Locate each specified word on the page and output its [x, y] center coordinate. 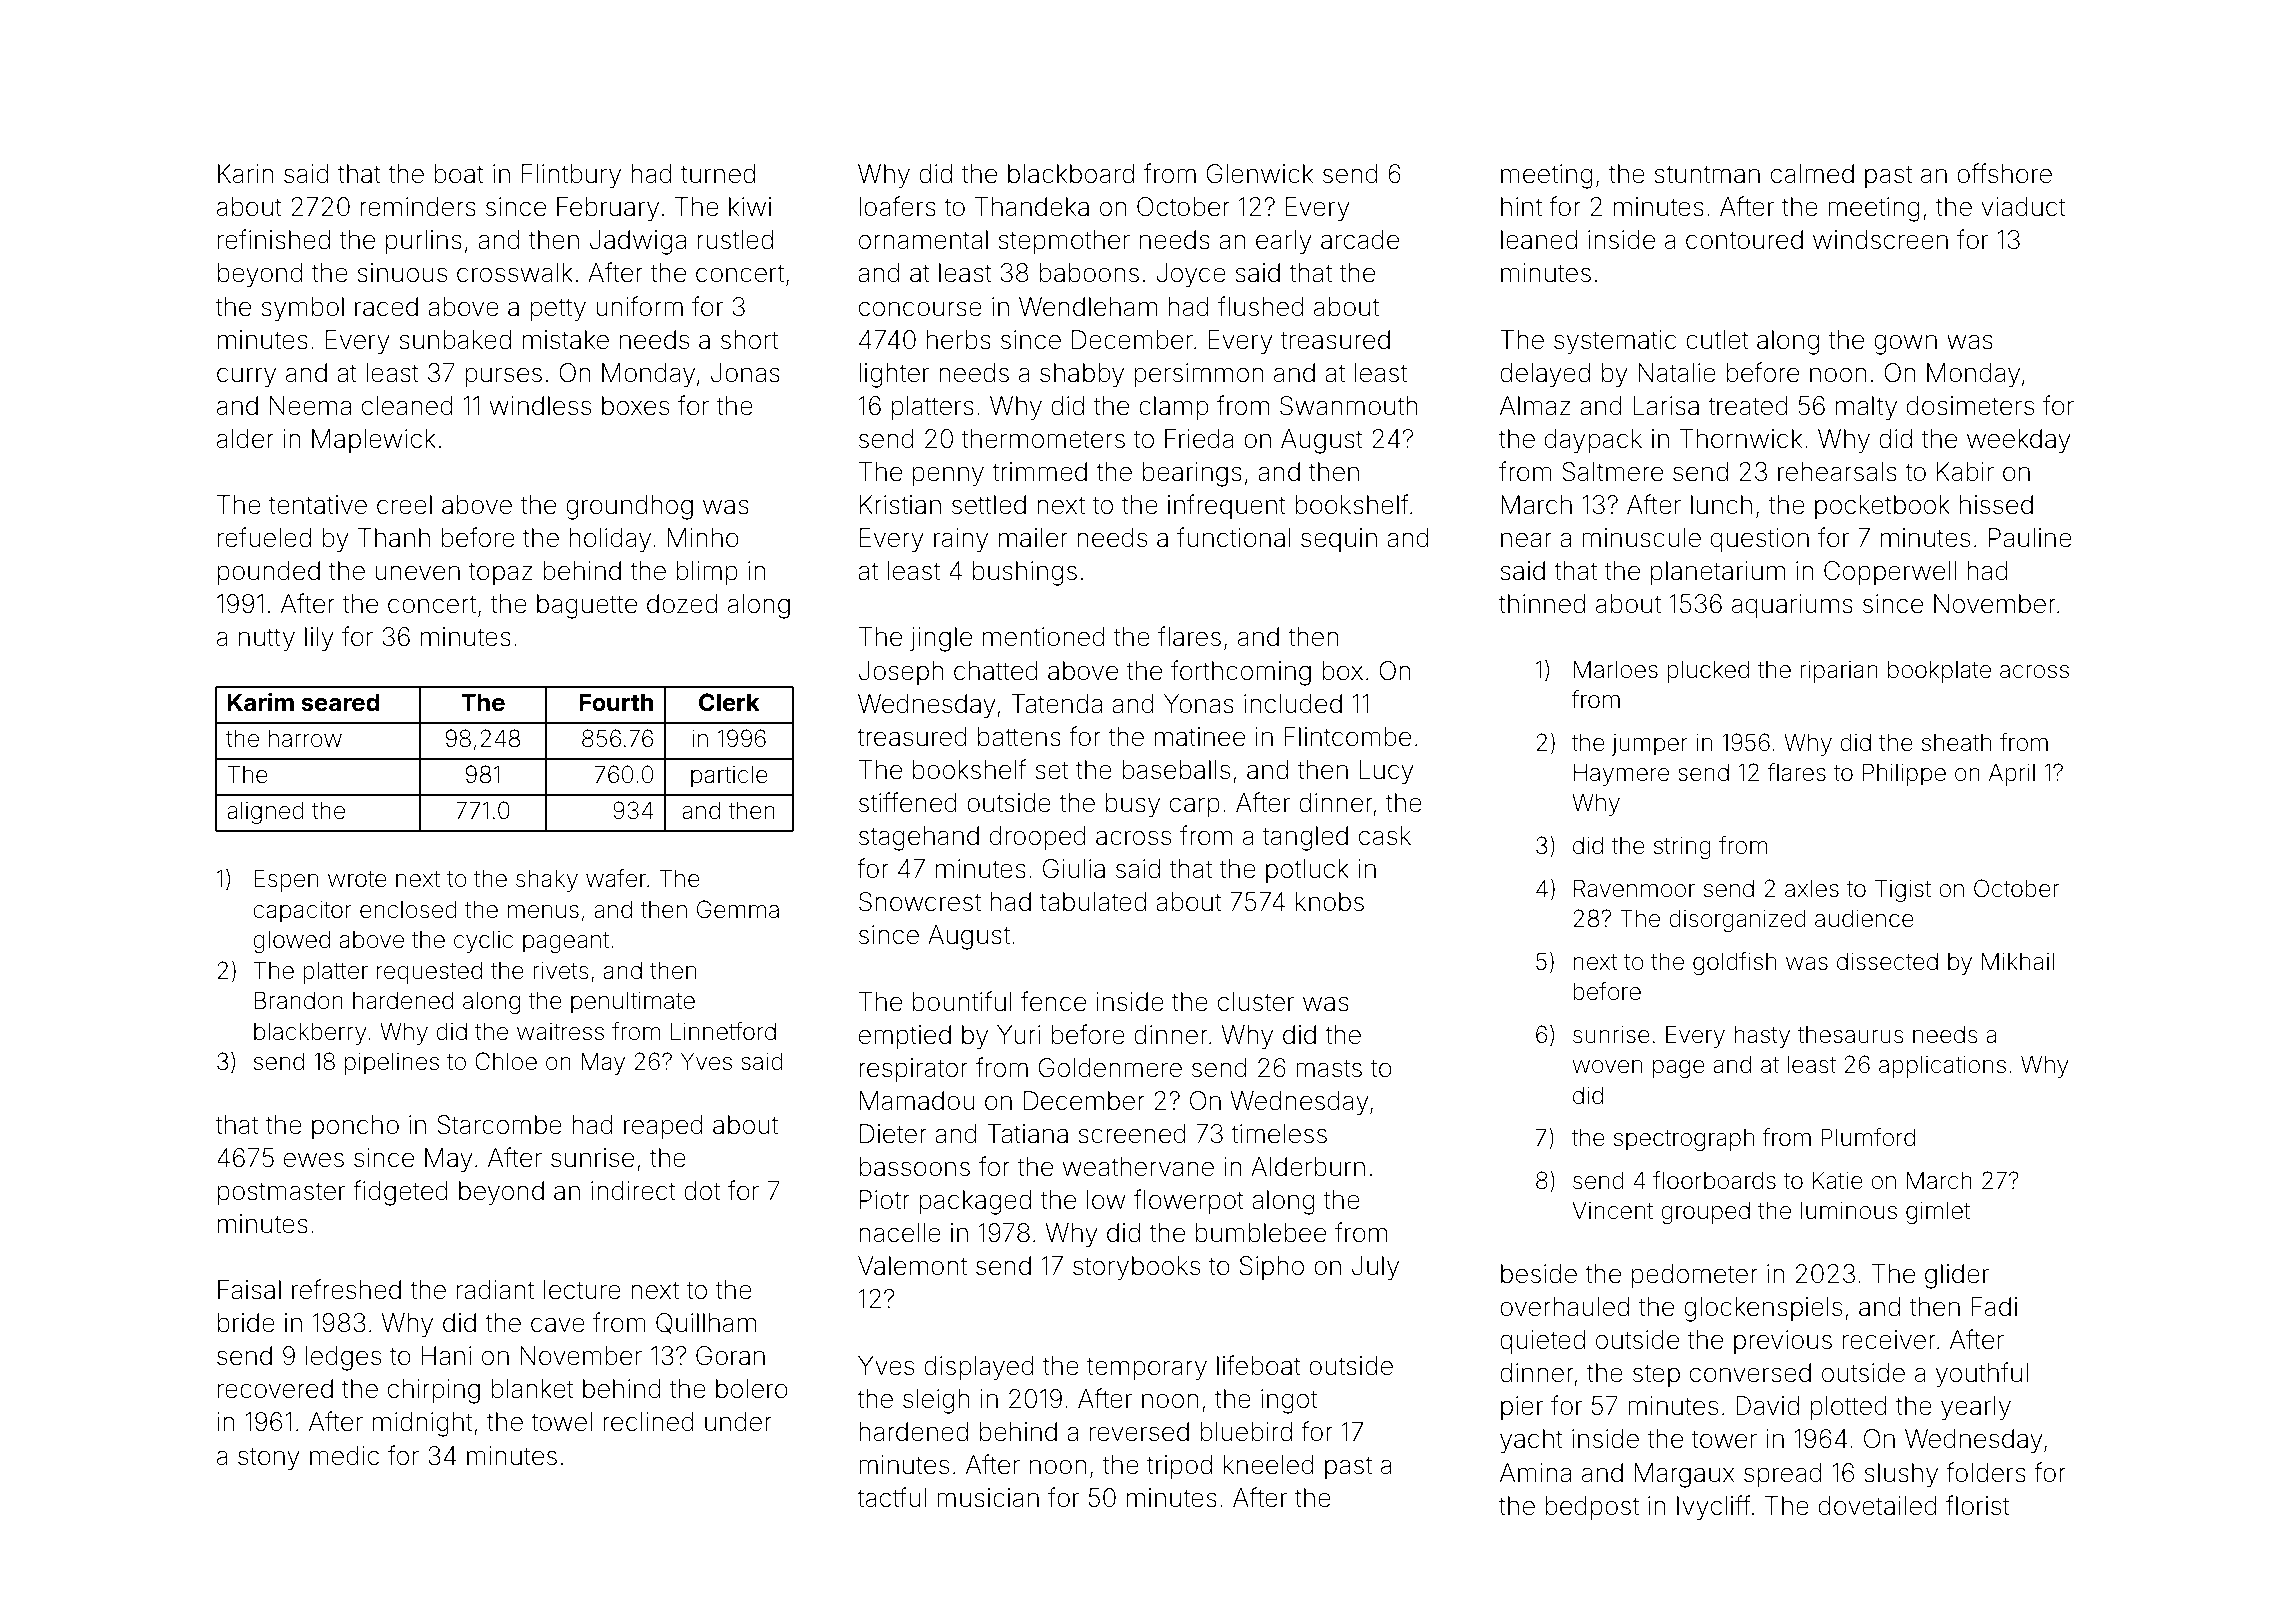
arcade [1360, 240]
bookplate [1939, 672]
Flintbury [571, 176]
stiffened [908, 802]
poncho [355, 1127]
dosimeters [1970, 406]
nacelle [900, 1233]
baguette [587, 606]
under [738, 1422]
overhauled [1564, 1307]
